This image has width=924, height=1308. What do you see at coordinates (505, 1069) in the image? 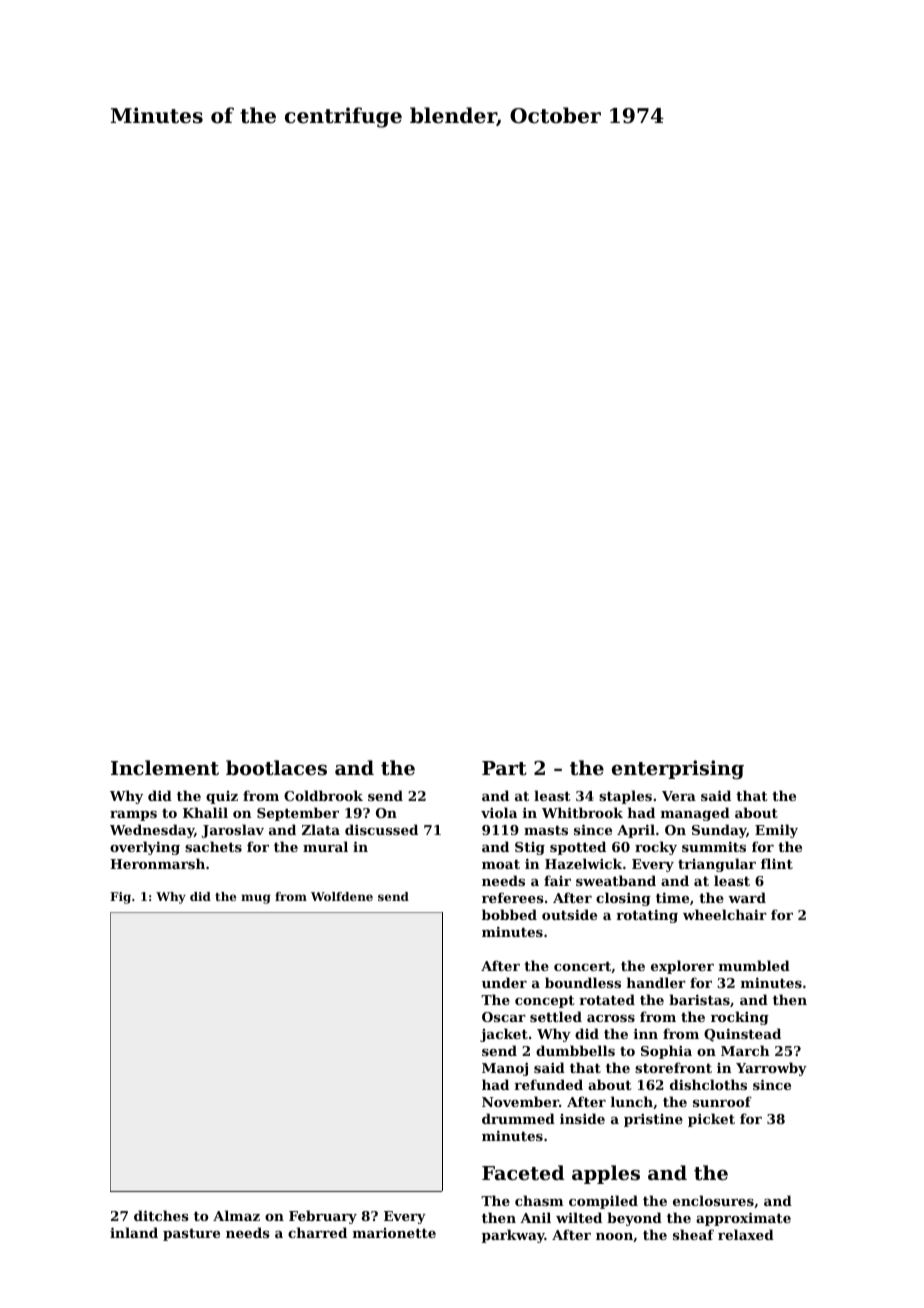
I see `Manoj` at bounding box center [505, 1069].
